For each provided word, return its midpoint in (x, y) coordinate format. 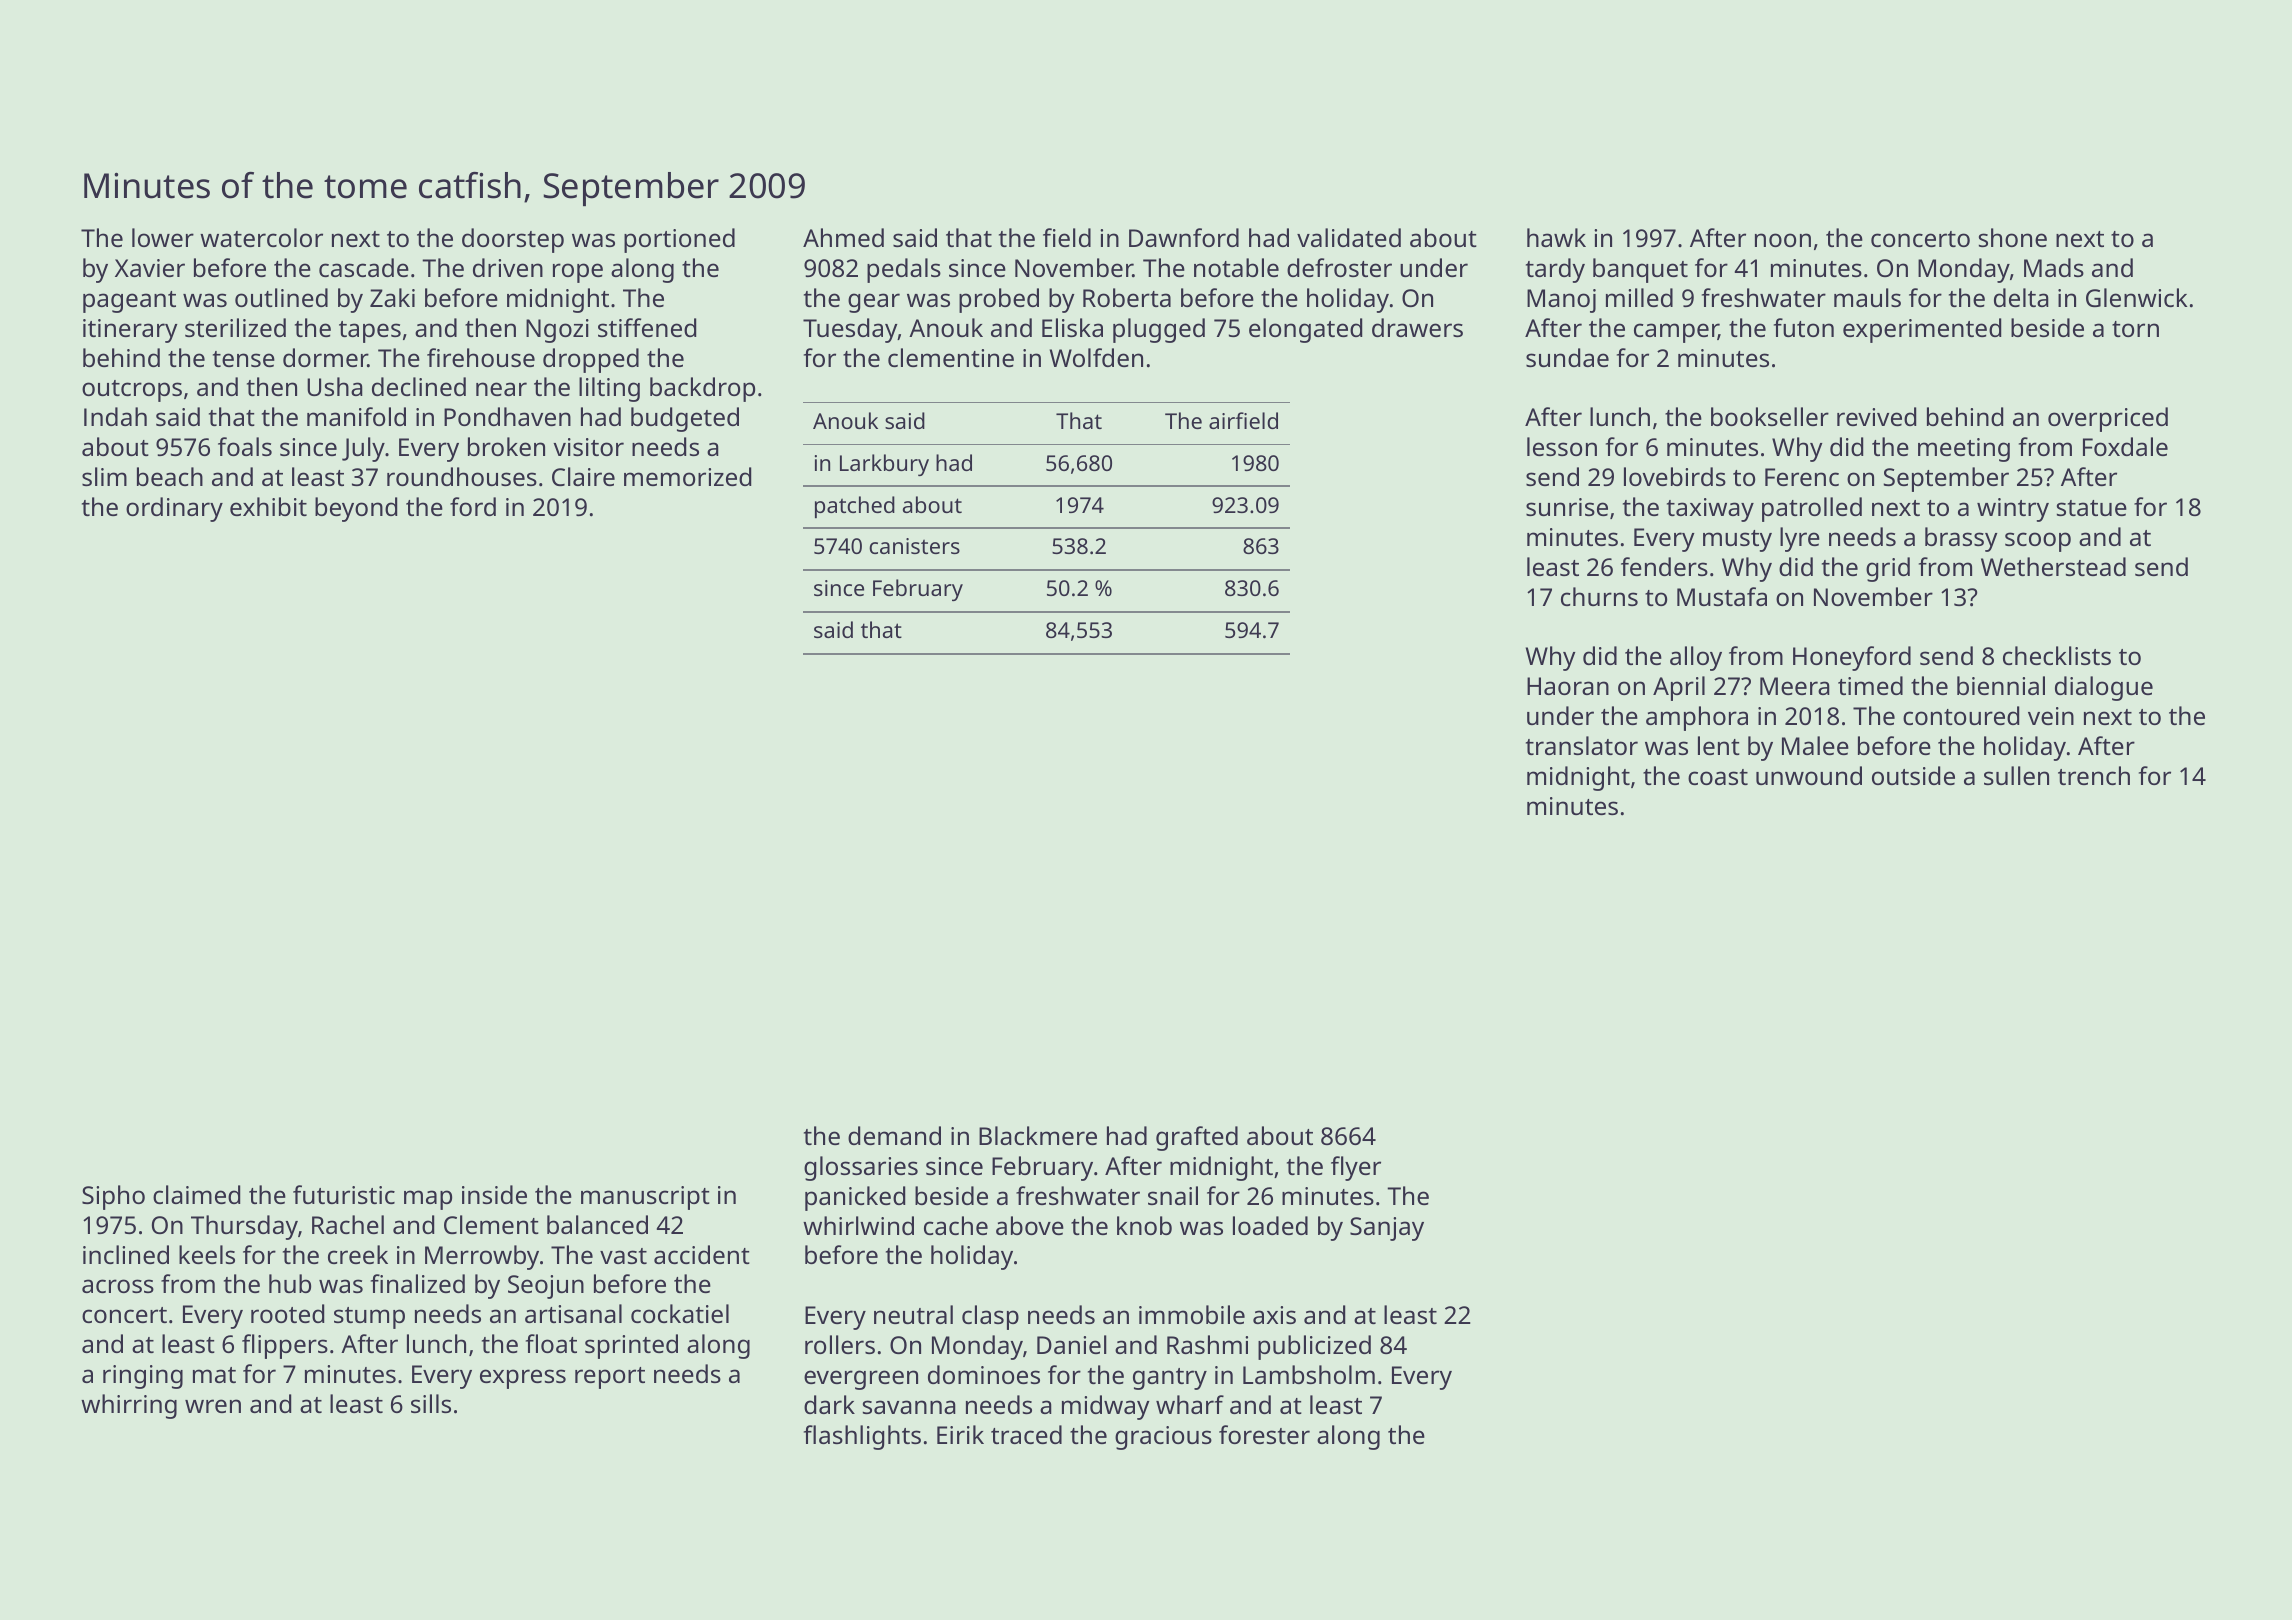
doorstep (513, 240)
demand (894, 1135)
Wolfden (1096, 357)
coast (1718, 777)
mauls (1867, 297)
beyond (356, 509)
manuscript (645, 1198)
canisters (914, 546)
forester (1264, 1434)
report (610, 1378)
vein (2051, 716)
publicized (1314, 1347)
